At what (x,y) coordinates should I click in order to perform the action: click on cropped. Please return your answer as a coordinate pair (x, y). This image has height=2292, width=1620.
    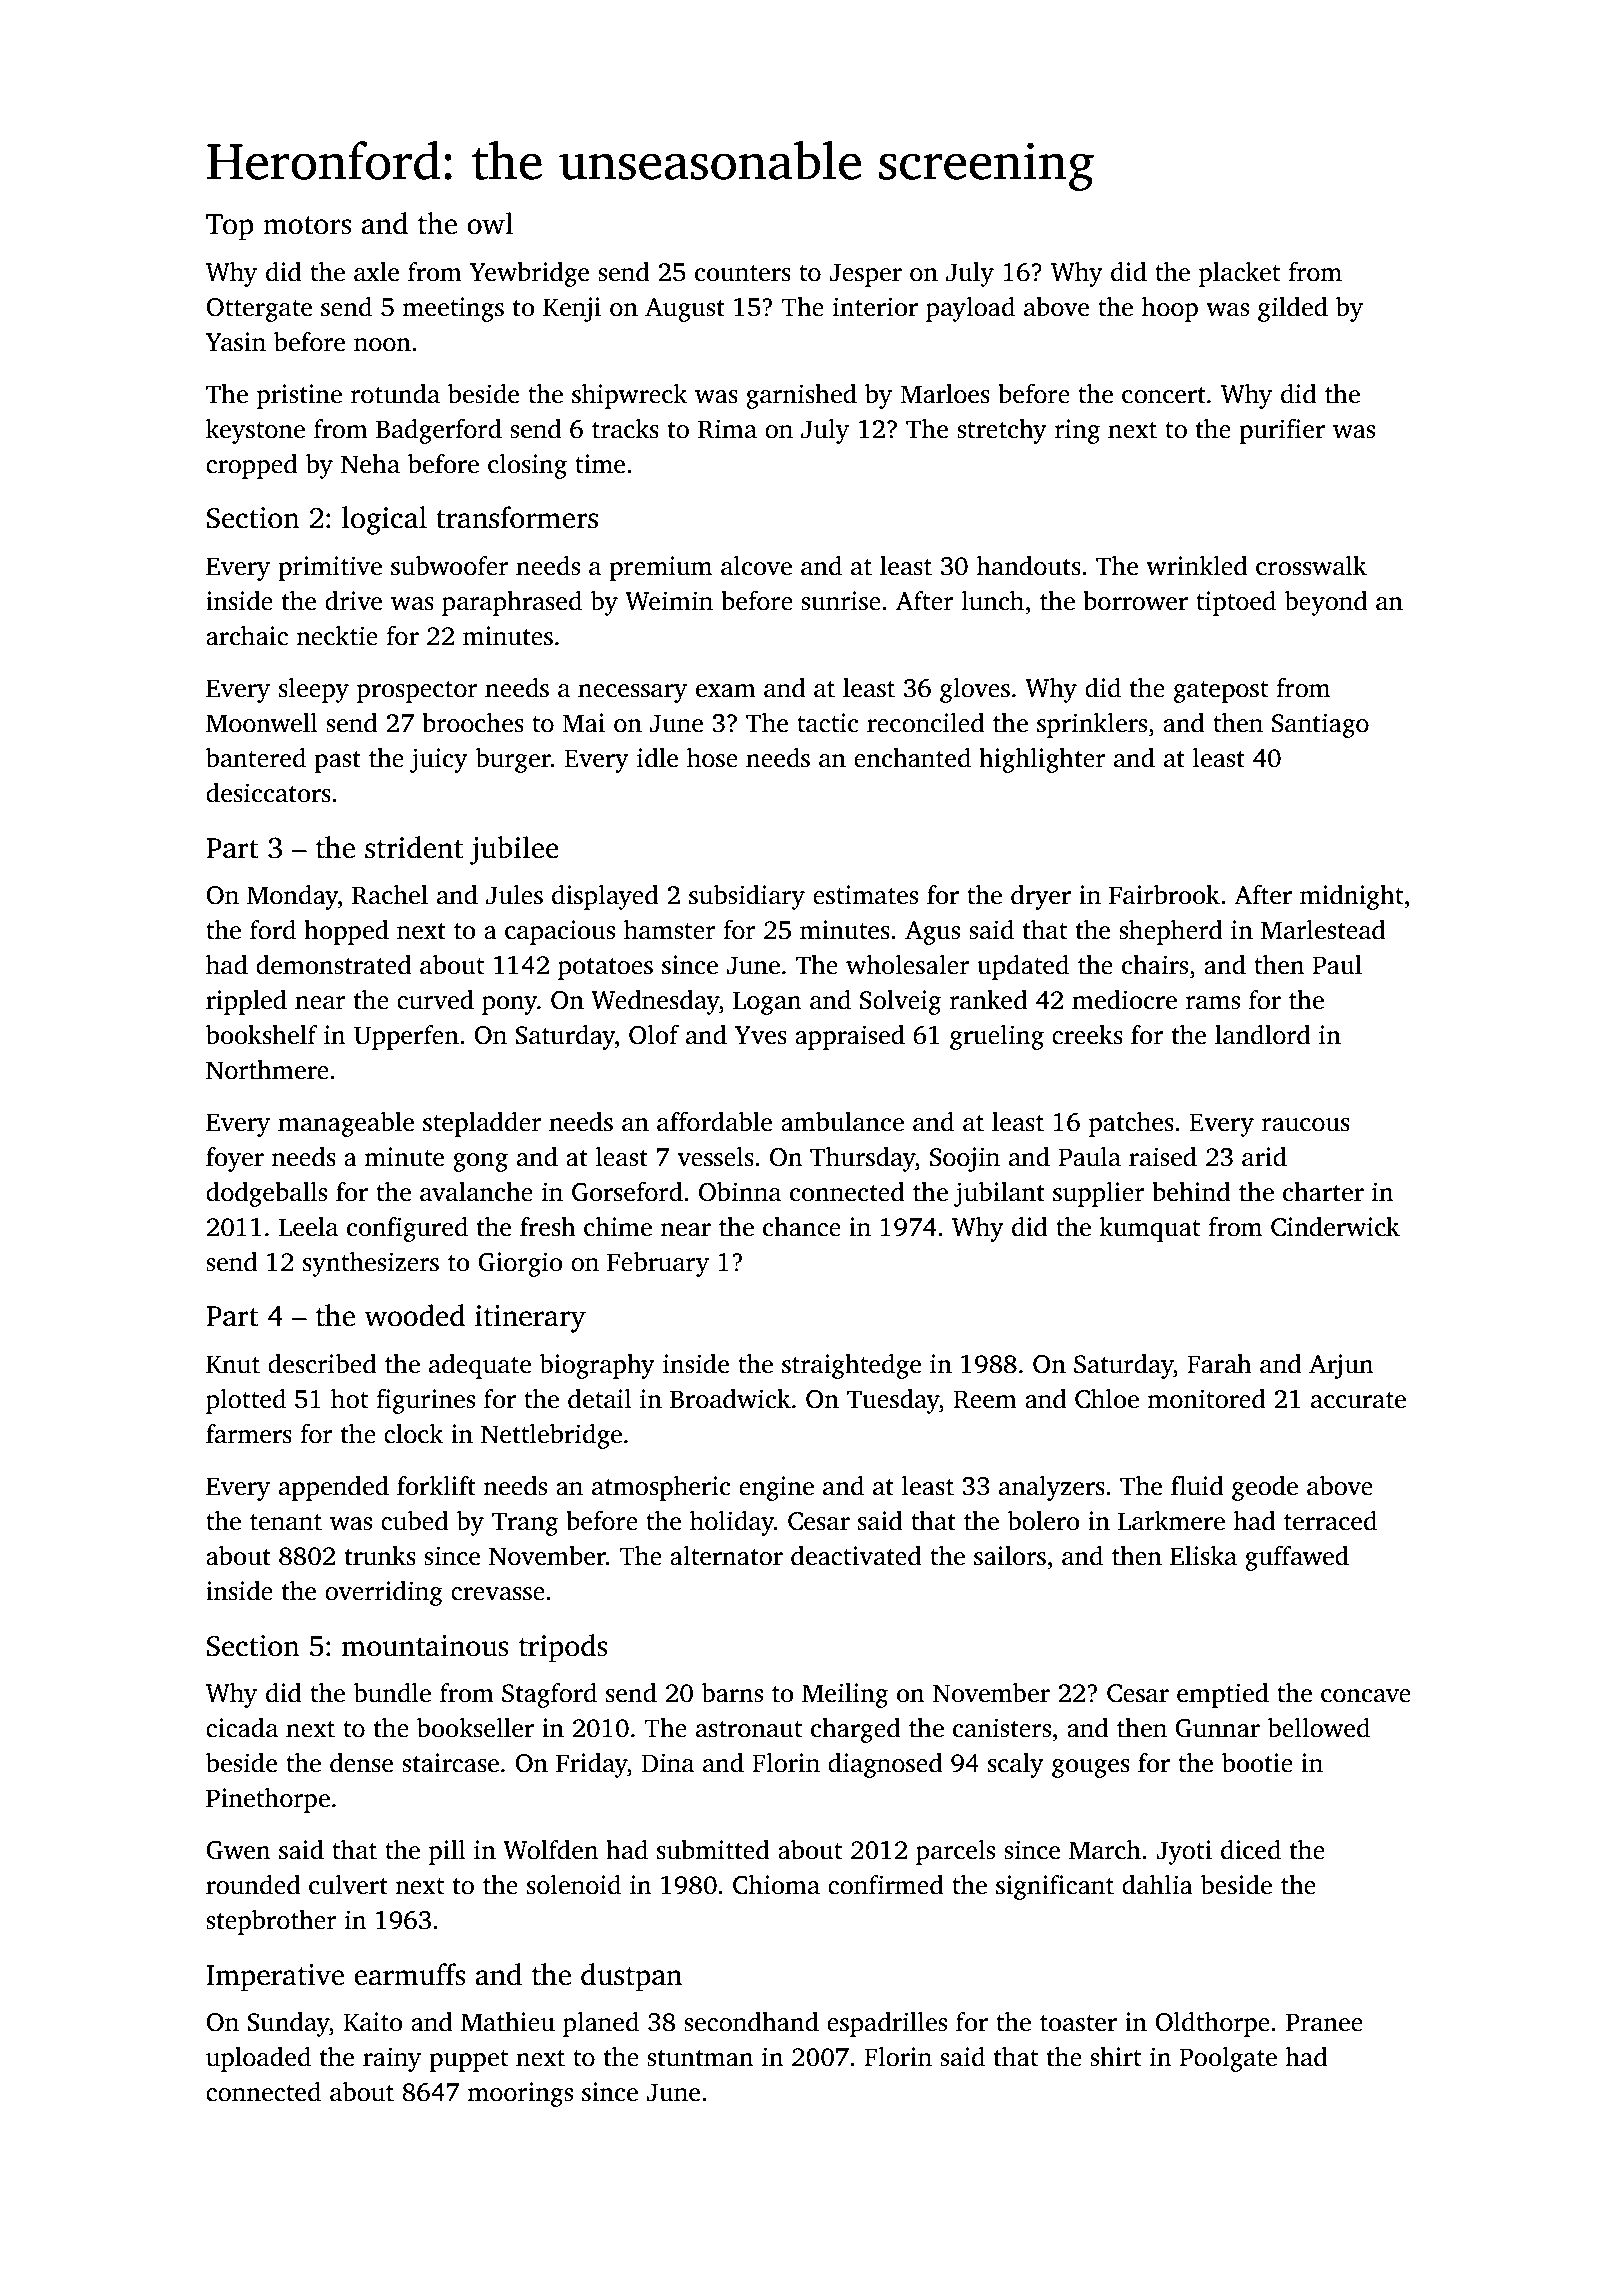
    Looking at the image, I should click on (252, 466).
